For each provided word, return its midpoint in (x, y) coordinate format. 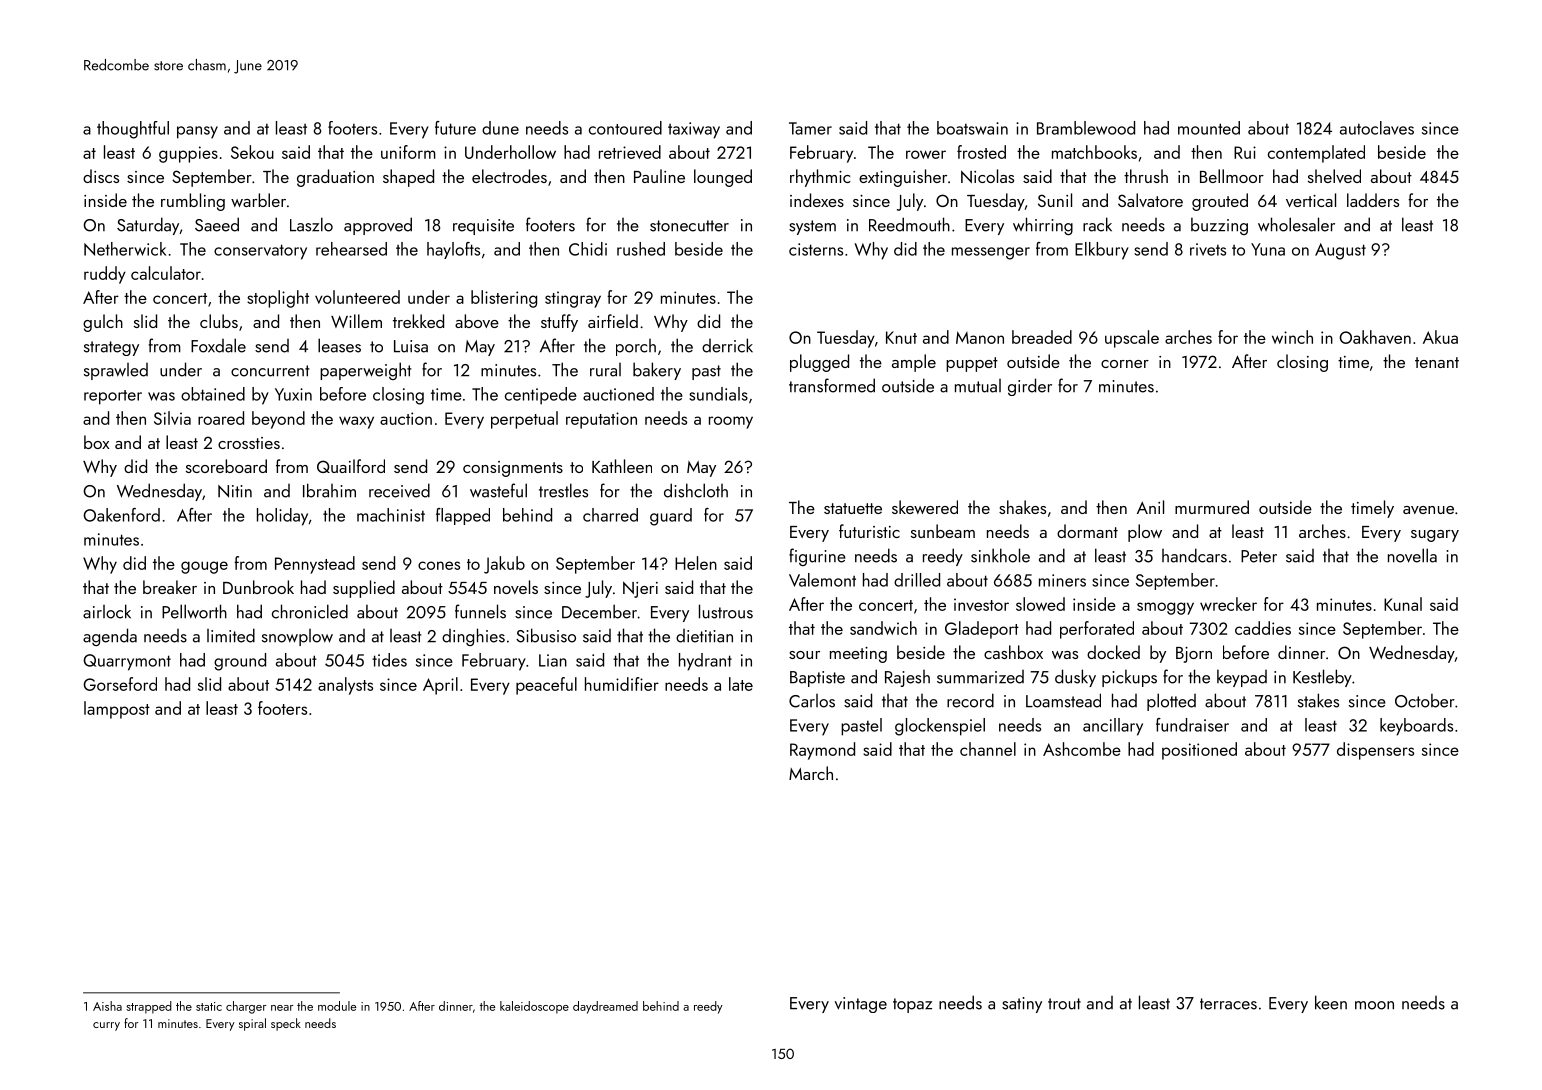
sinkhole (1000, 555)
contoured (625, 128)
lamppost (117, 710)
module (337, 1006)
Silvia (172, 418)
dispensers (1375, 751)
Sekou (252, 152)
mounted (1209, 128)
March (811, 773)
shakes (1022, 507)
